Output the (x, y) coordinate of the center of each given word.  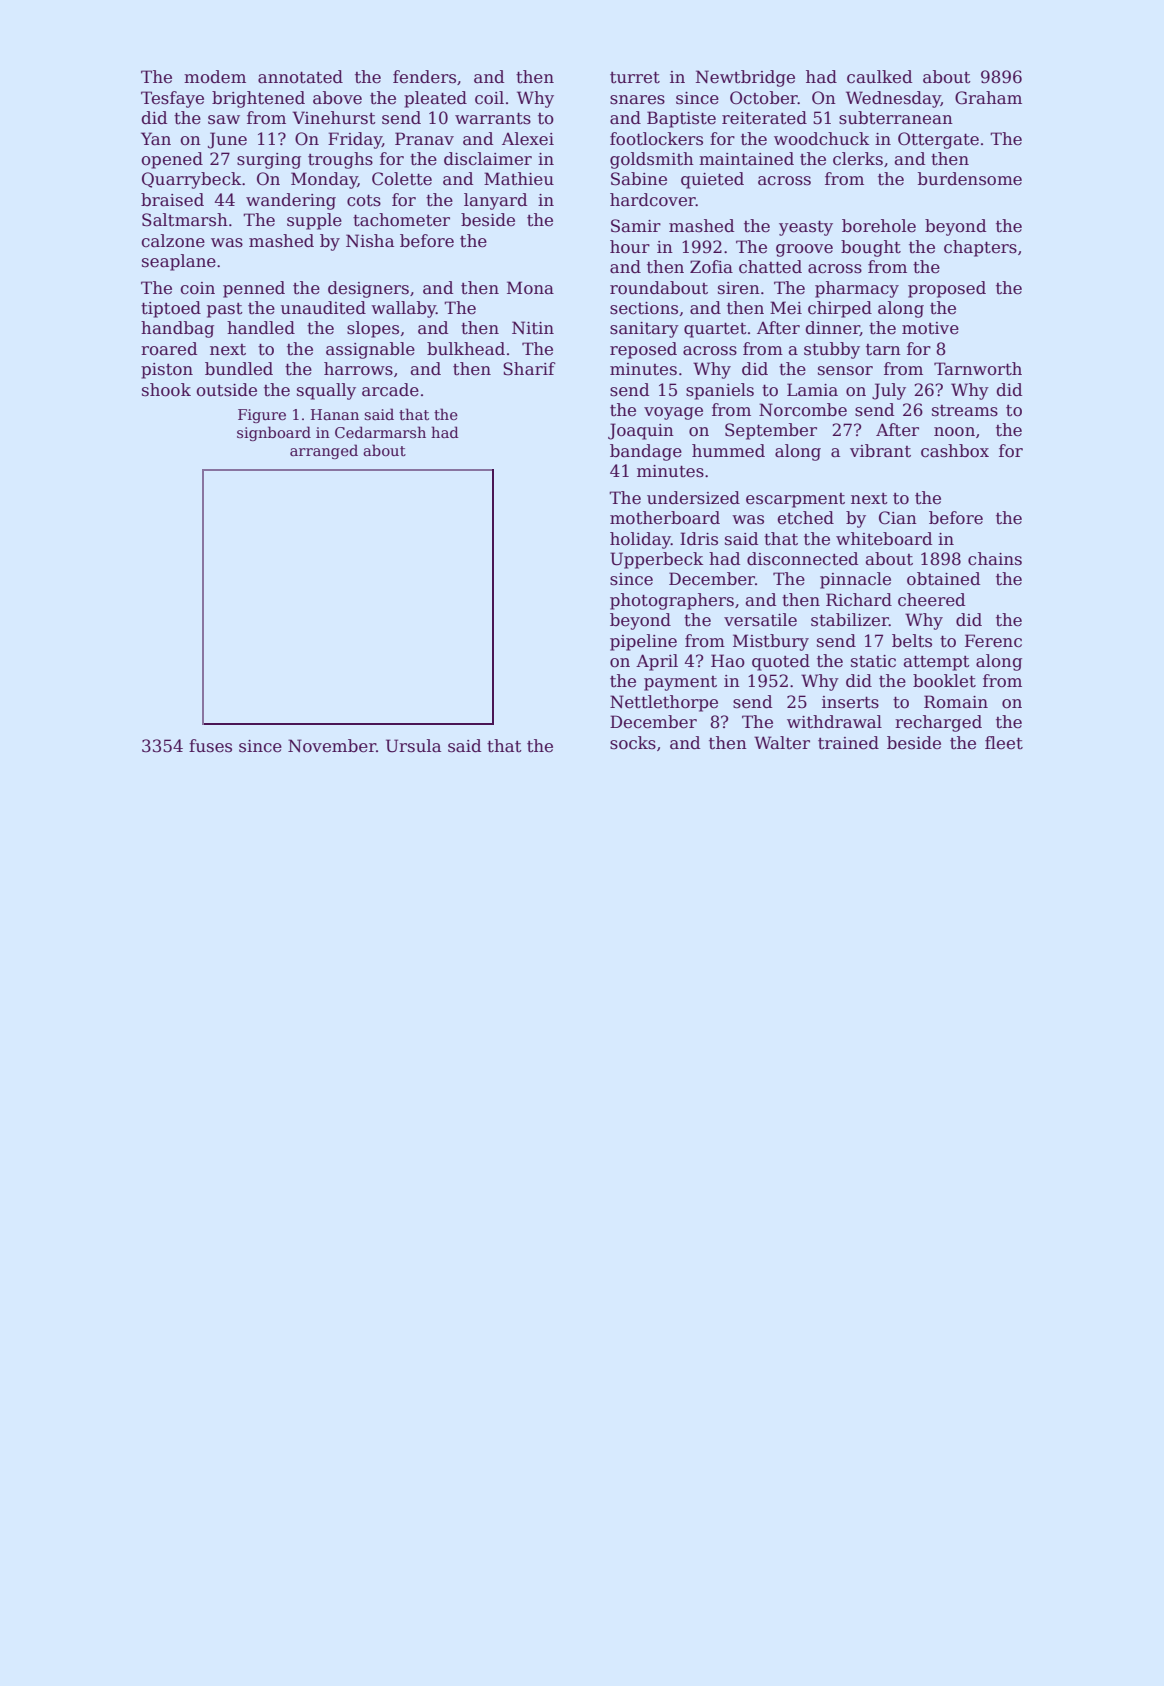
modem (215, 77)
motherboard (665, 518)
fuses (210, 746)
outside (226, 390)
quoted (781, 662)
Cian (898, 518)
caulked (879, 77)
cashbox (955, 451)
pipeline (643, 642)
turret (635, 78)
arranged (324, 451)
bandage (646, 452)
